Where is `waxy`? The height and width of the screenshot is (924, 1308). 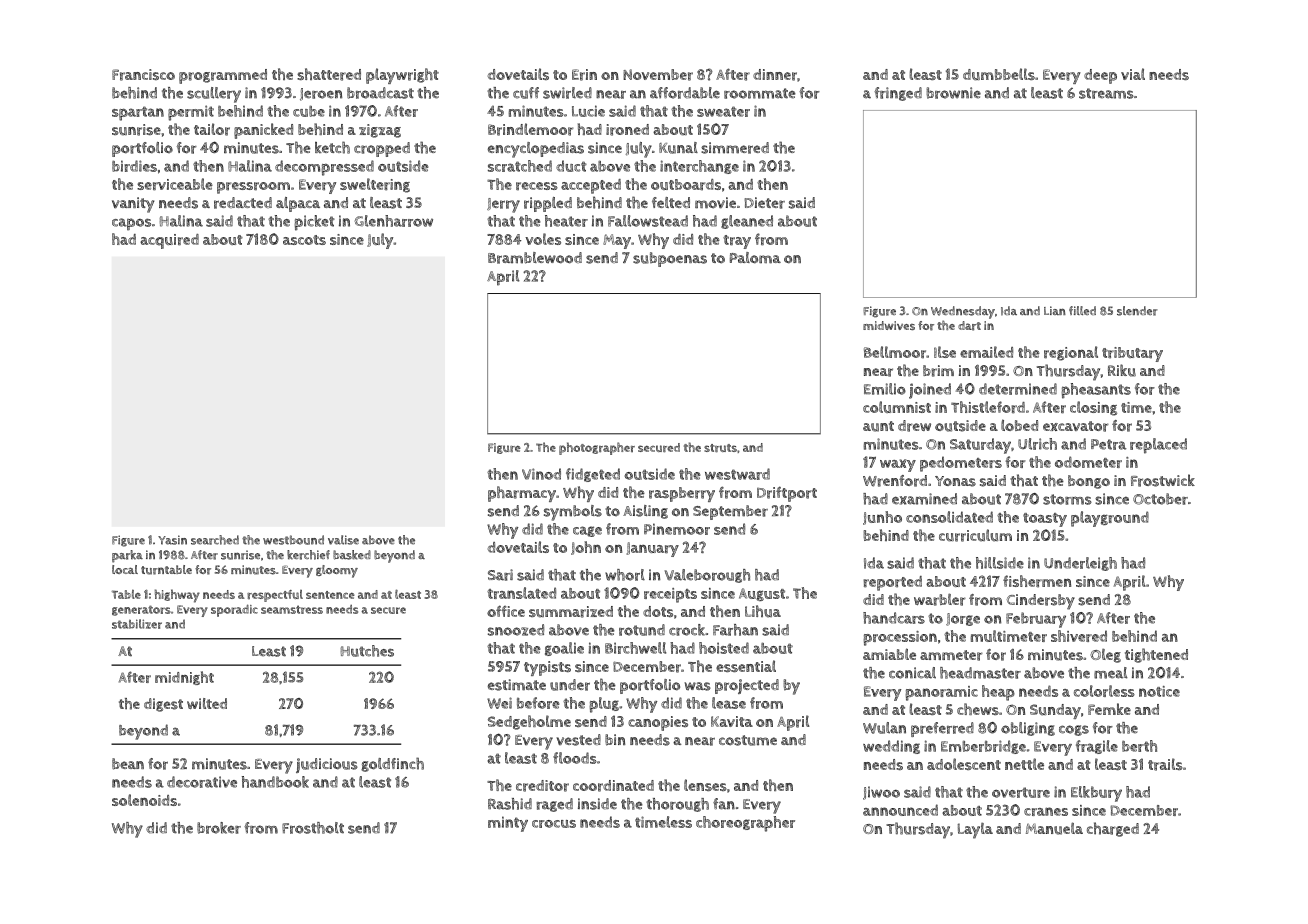 waxy is located at coordinates (898, 465).
